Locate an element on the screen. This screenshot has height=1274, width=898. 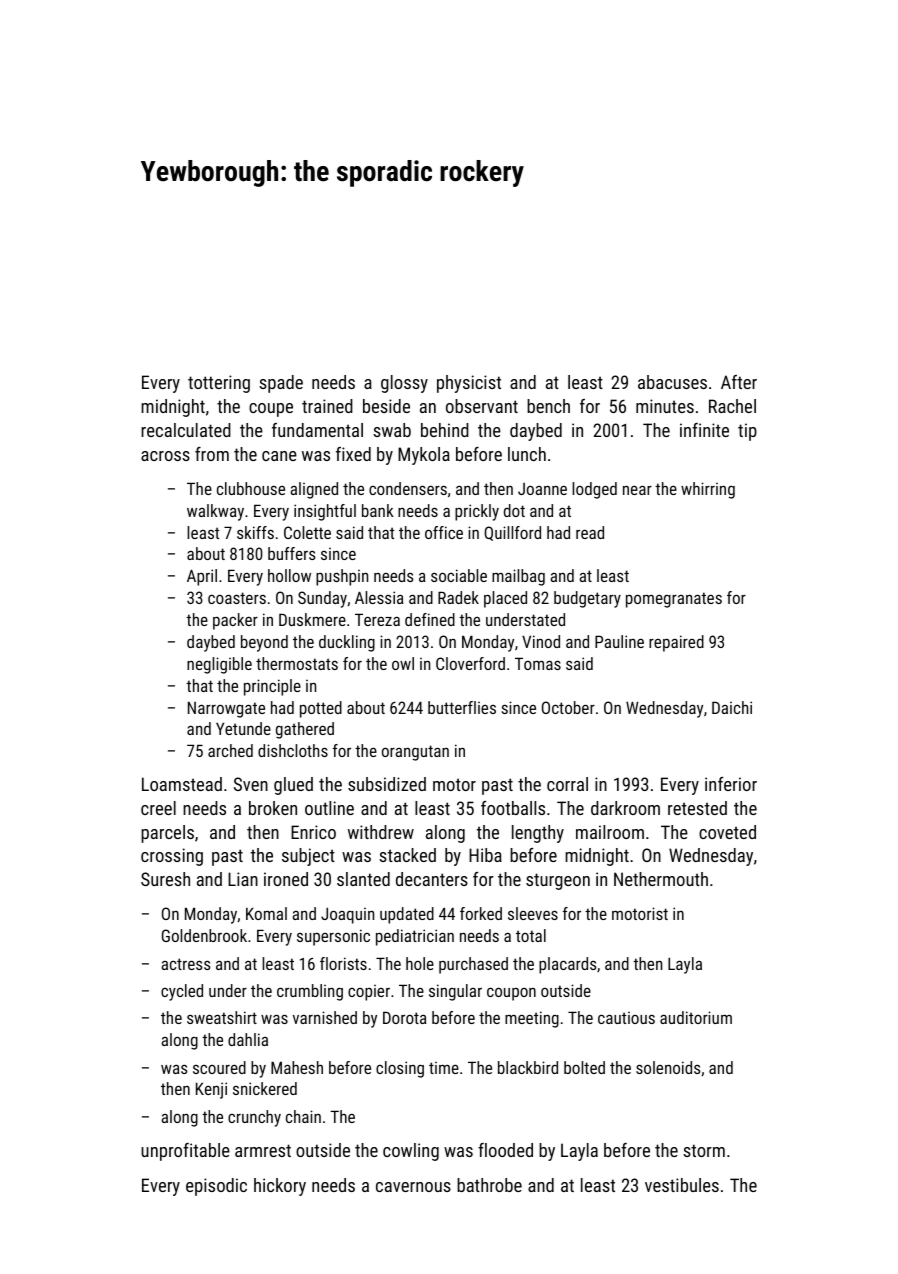
flooded is located at coordinates (505, 1150).
